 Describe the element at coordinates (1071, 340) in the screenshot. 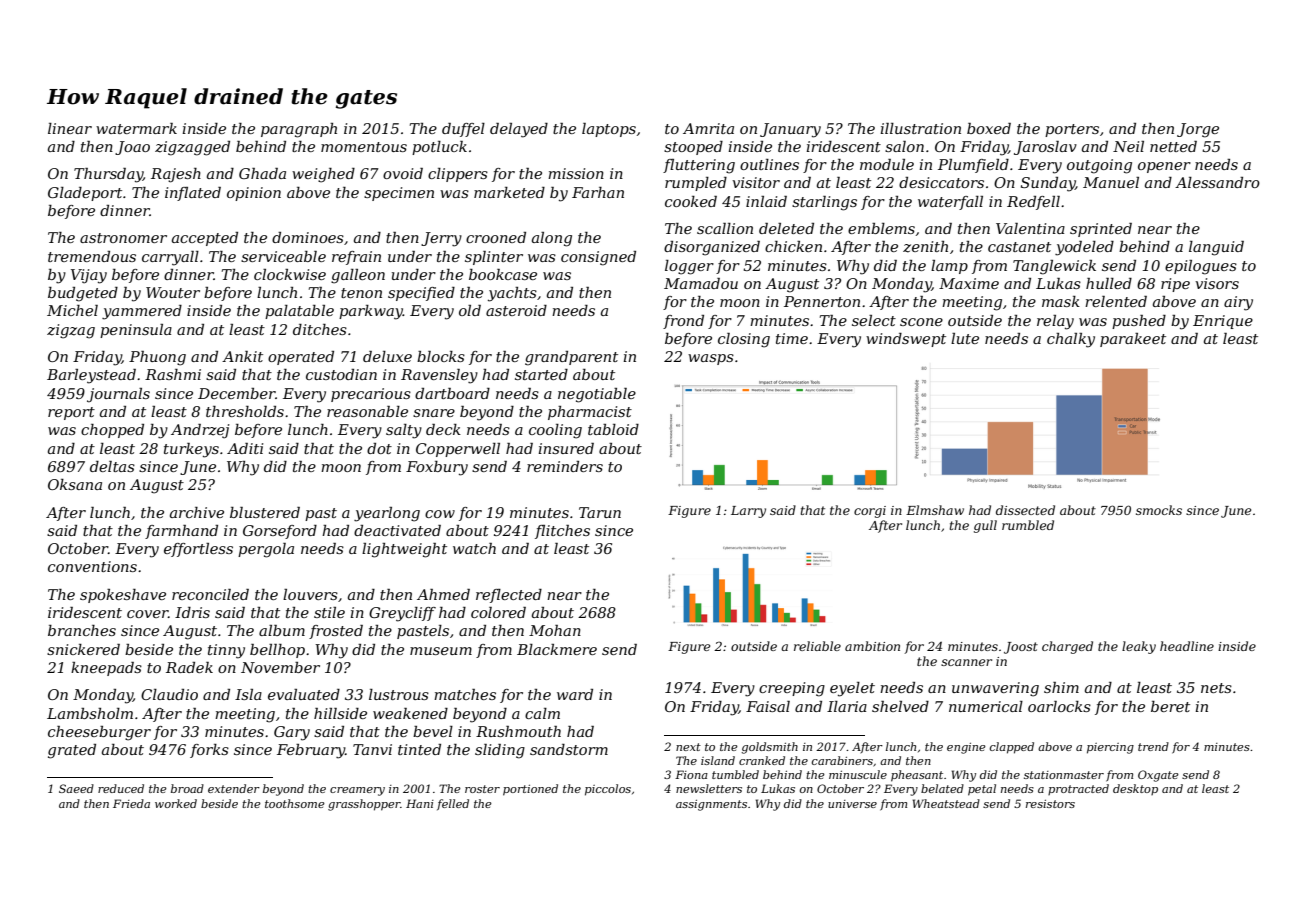

I see `chalky` at that location.
